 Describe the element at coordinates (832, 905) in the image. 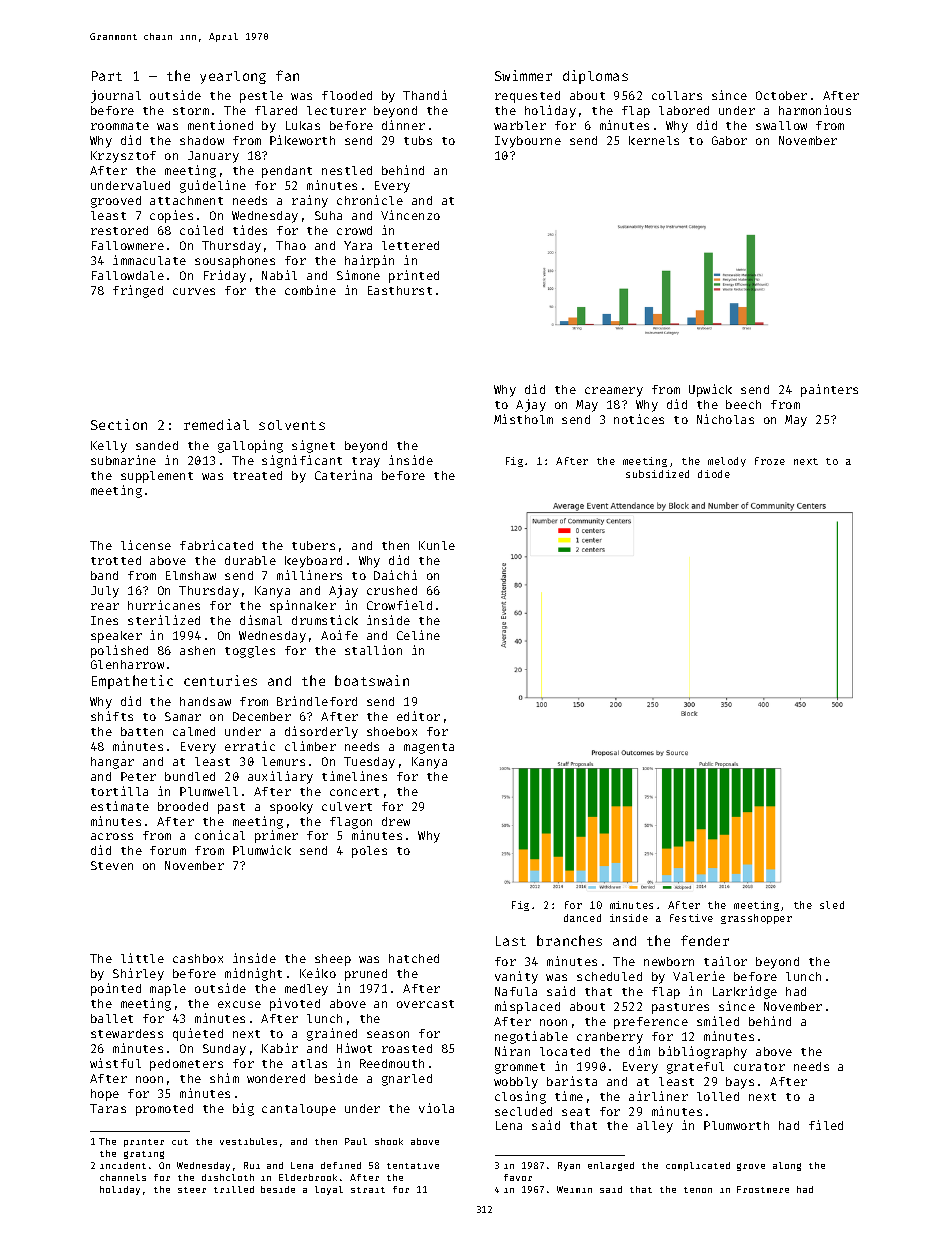

I see `sled` at that location.
